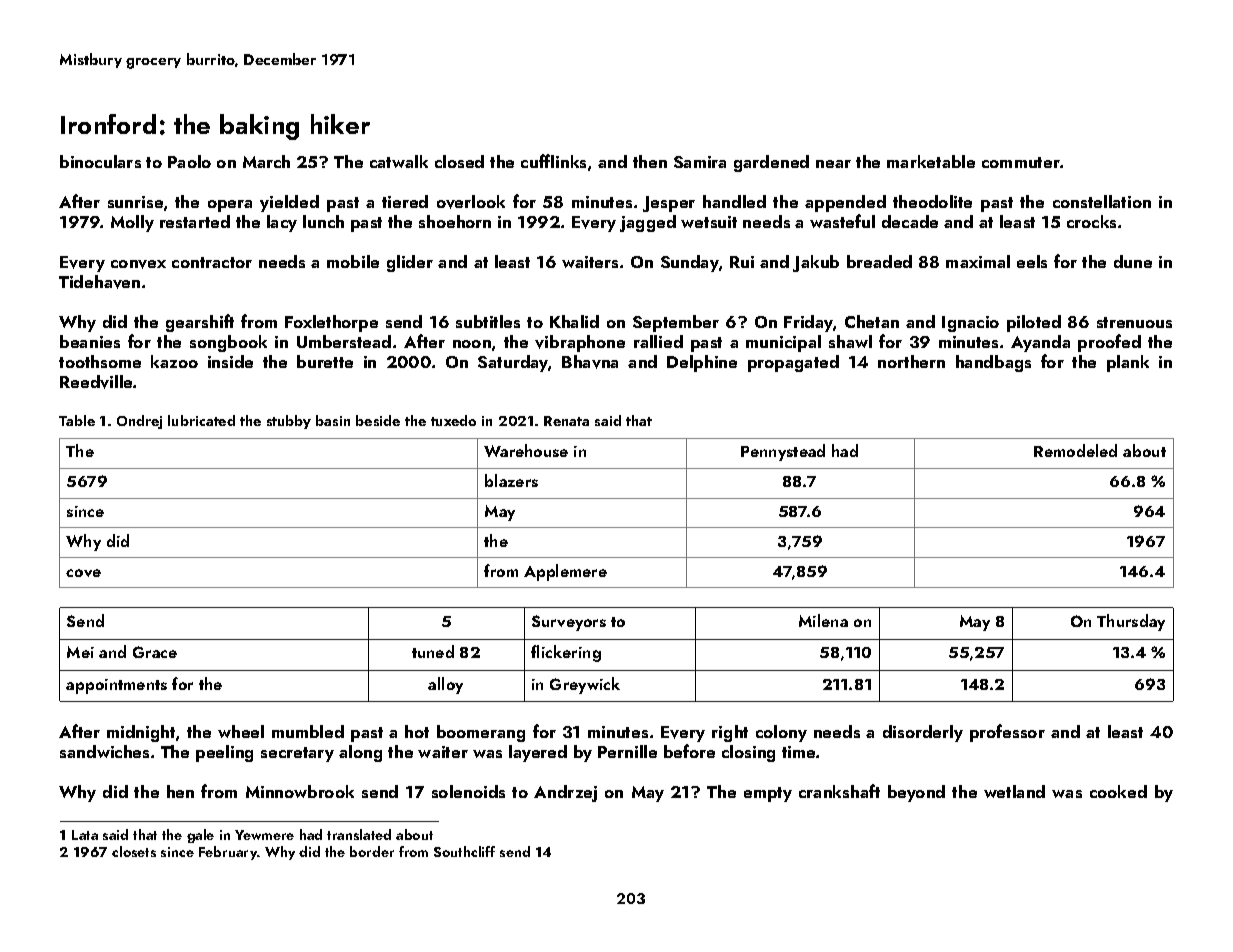 The width and height of the screenshot is (1233, 952). I want to click on blazers, so click(511, 480).
